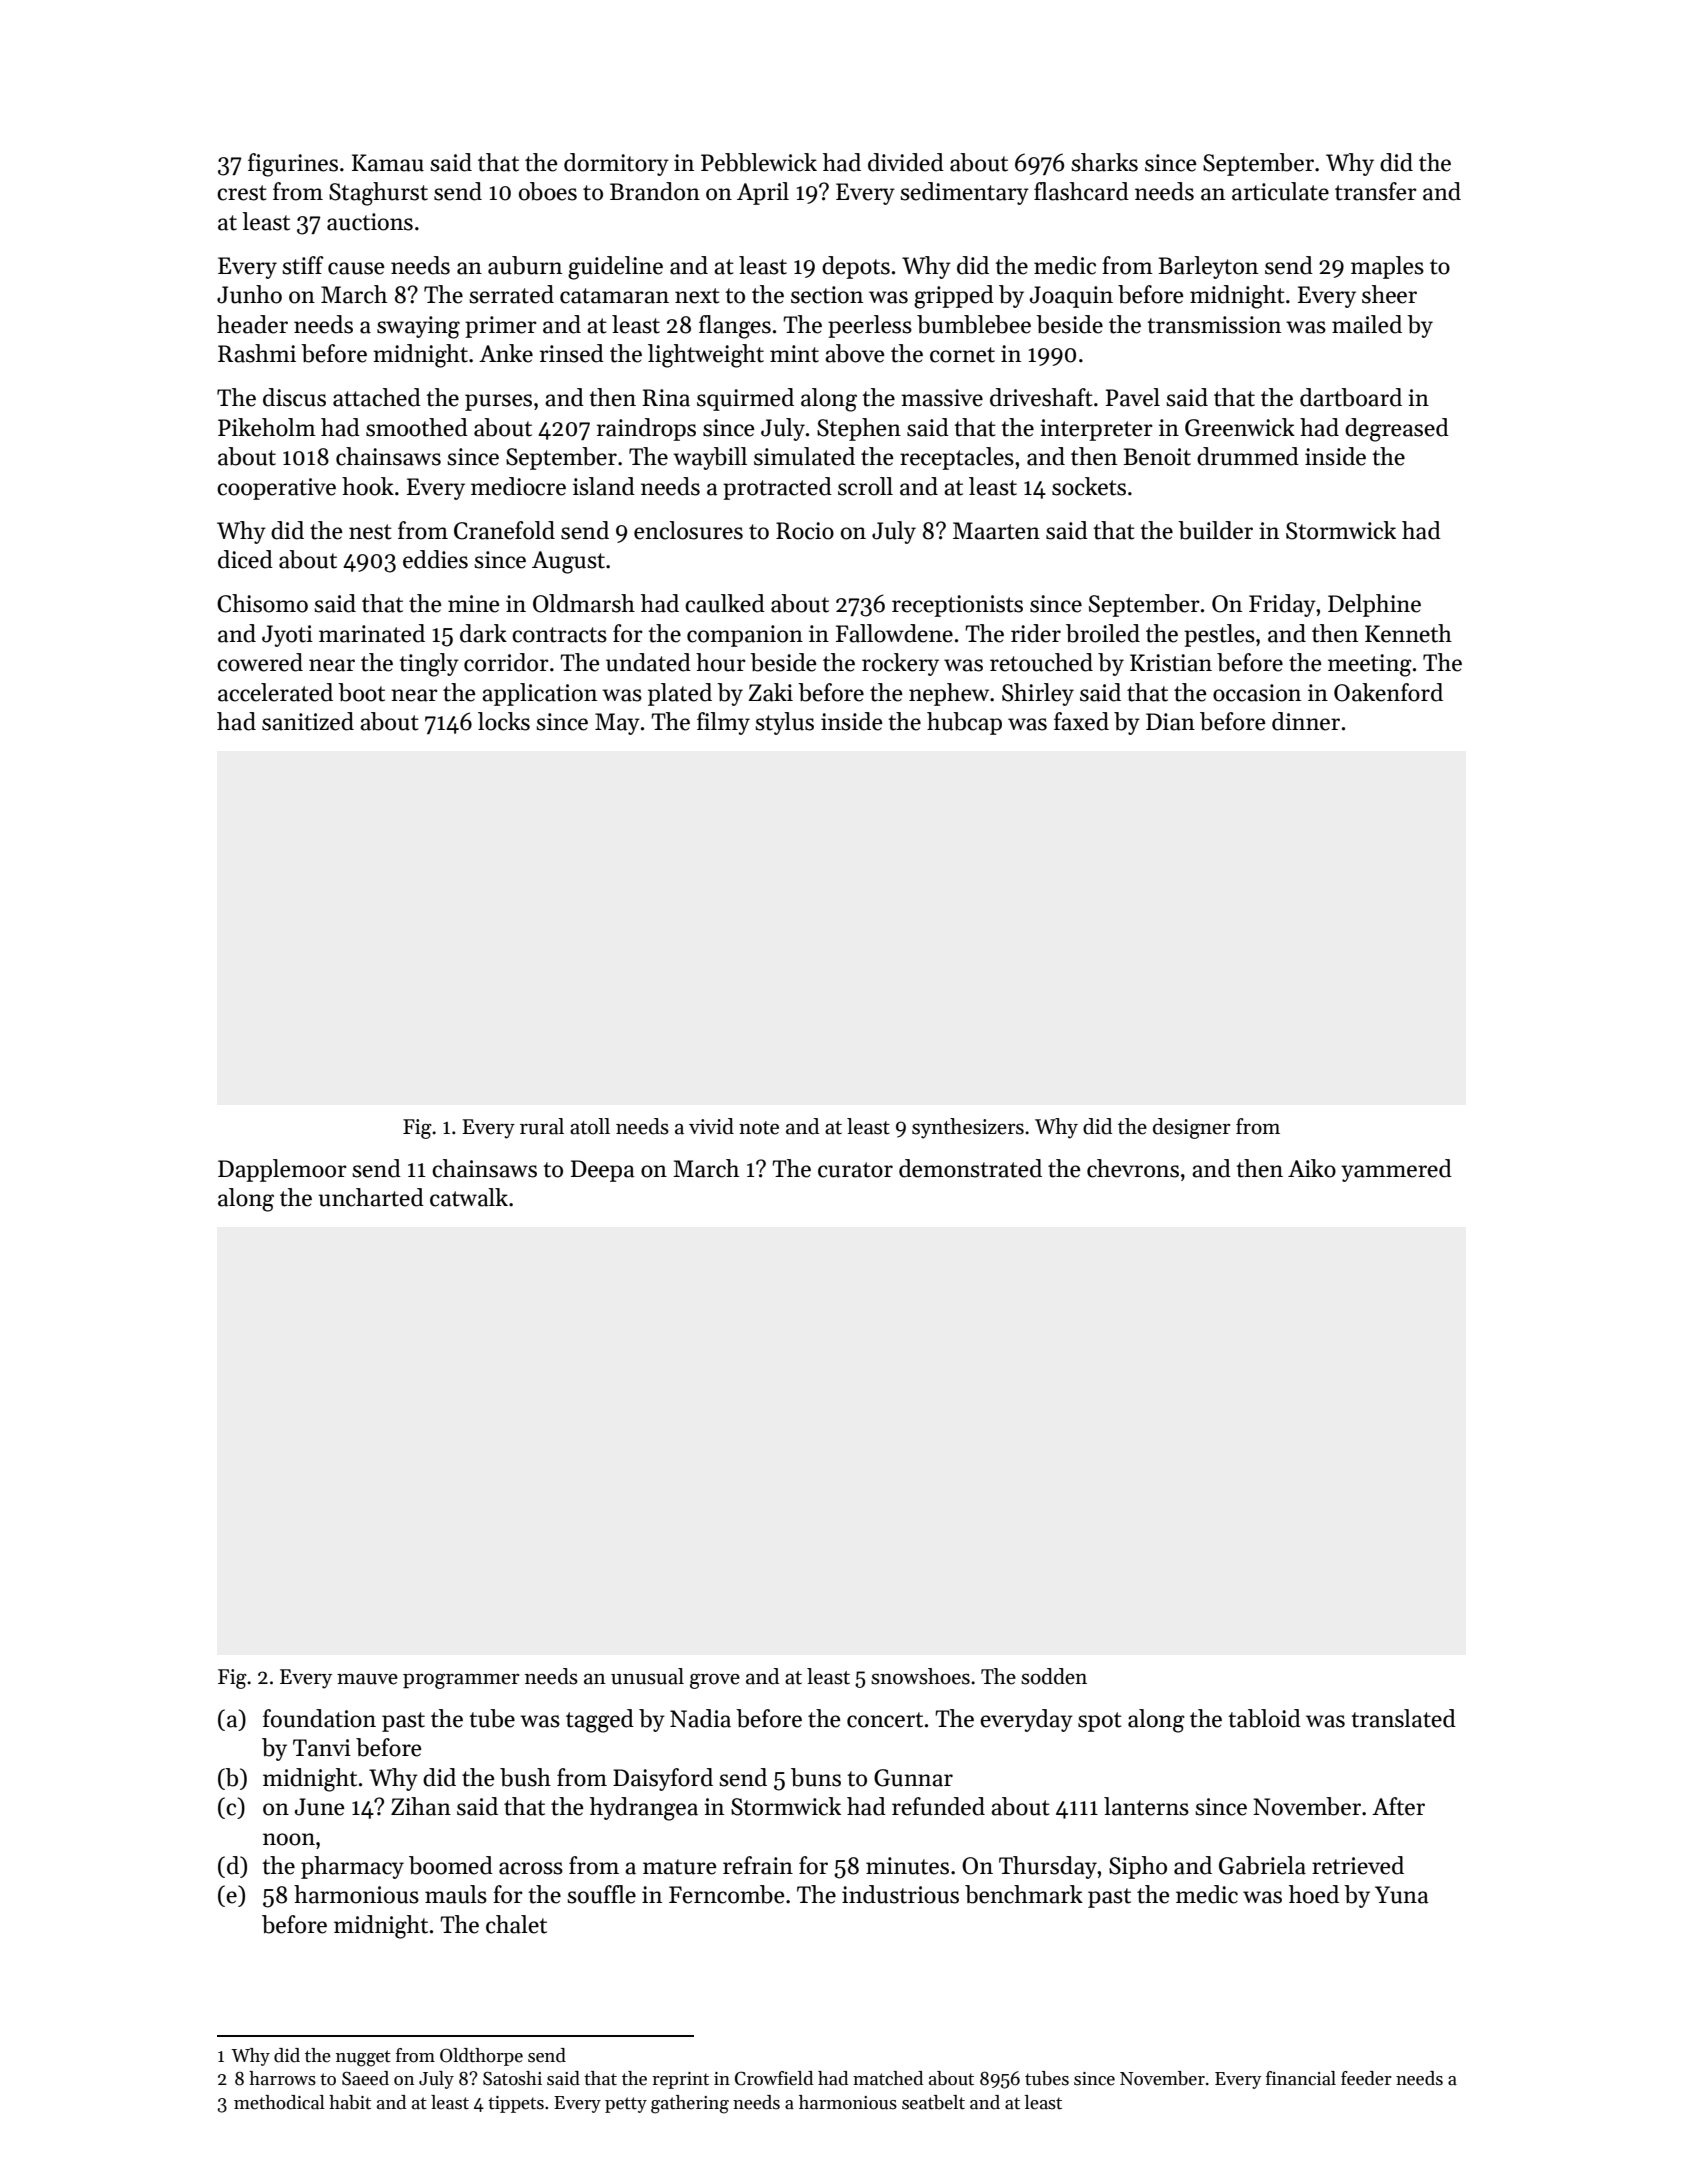 The width and height of the page is (1683, 2178). What do you see at coordinates (322, 1748) in the page?
I see `Tanvi` at bounding box center [322, 1748].
